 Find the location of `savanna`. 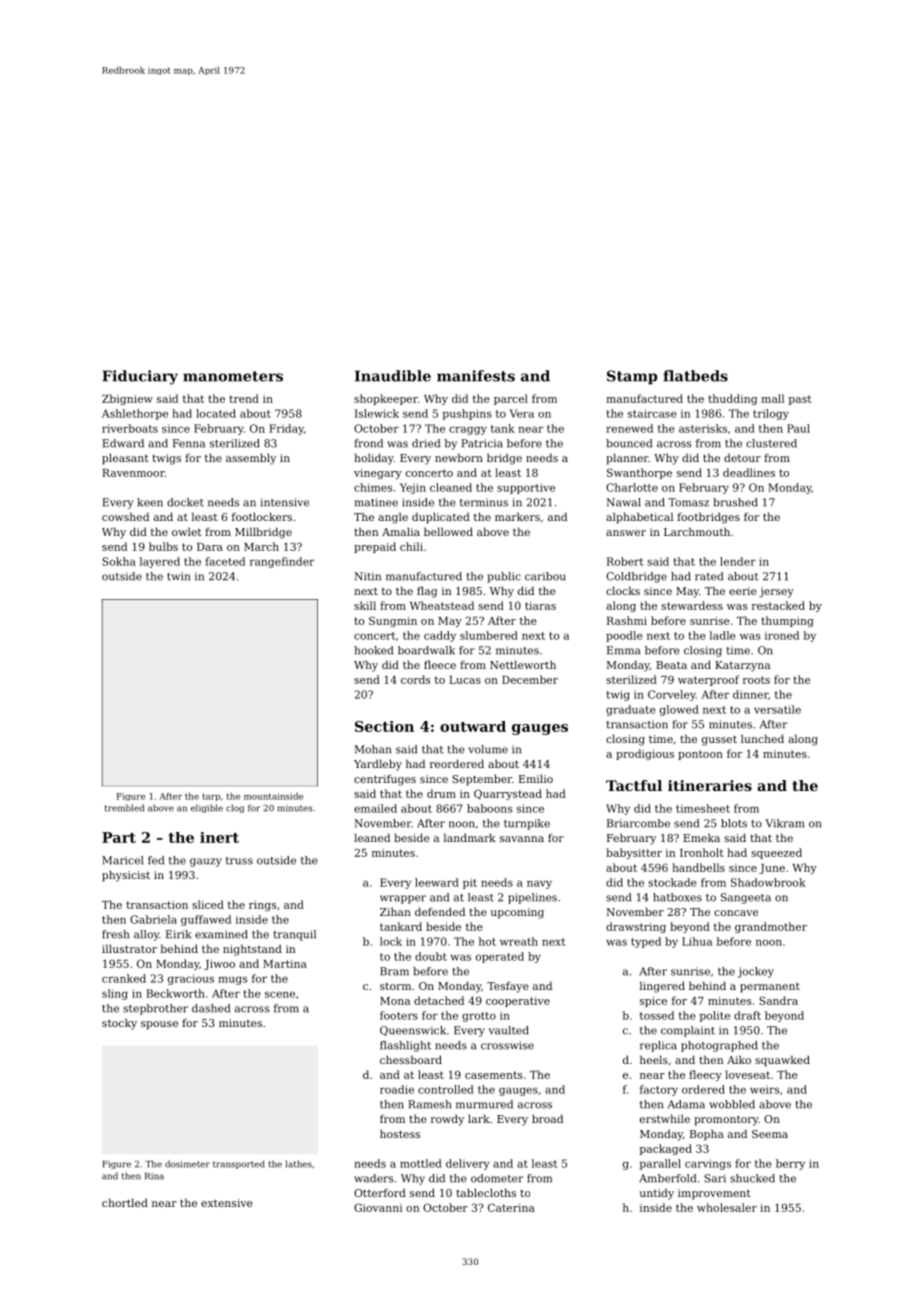

savanna is located at coordinates (522, 839).
